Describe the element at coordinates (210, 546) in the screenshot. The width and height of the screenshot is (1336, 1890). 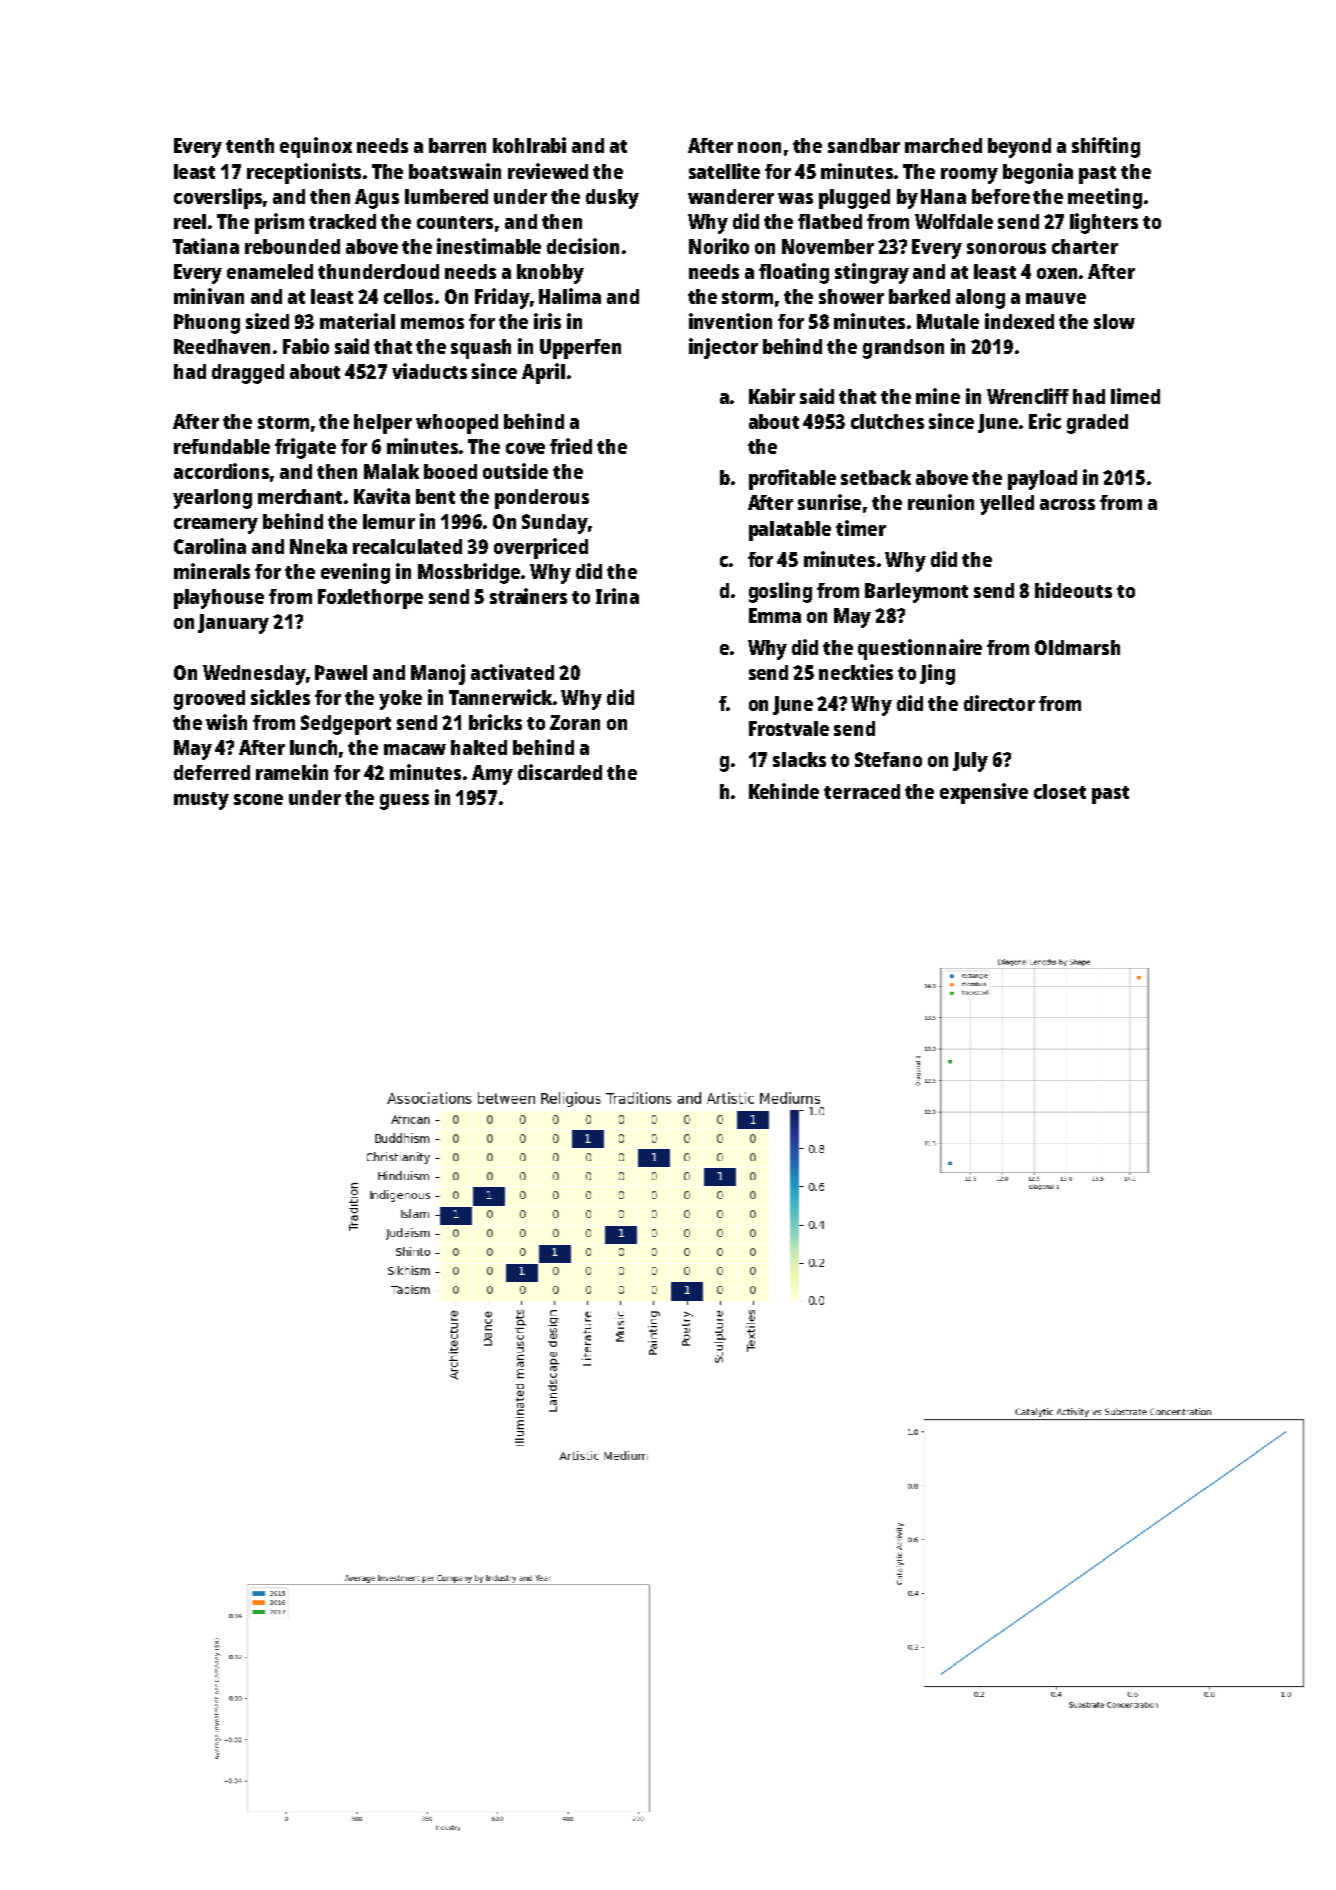
I see `Carolina` at that location.
